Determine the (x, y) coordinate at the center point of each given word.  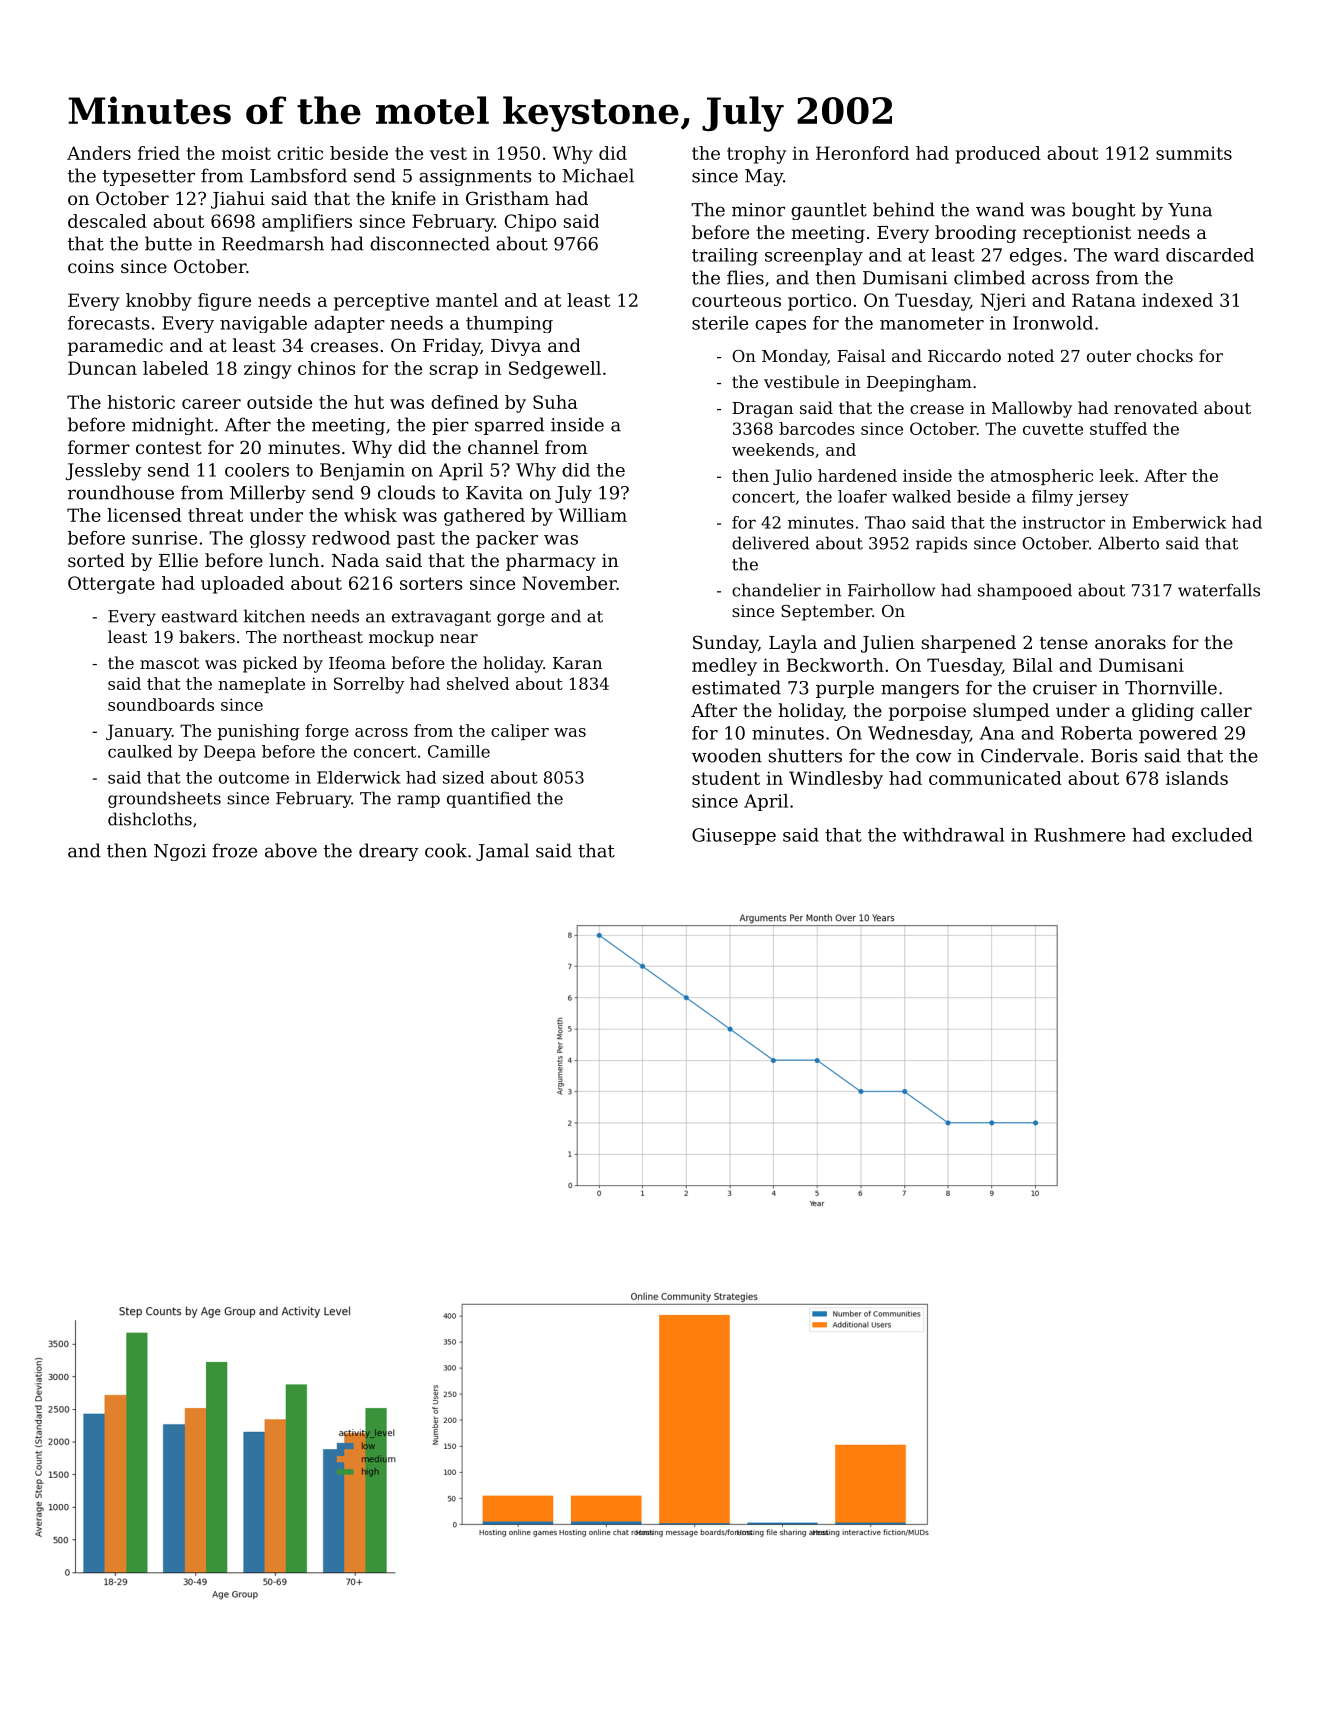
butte (168, 243)
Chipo (530, 223)
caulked (140, 751)
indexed (1177, 300)
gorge (521, 619)
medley (724, 667)
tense (1064, 643)
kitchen (274, 616)
